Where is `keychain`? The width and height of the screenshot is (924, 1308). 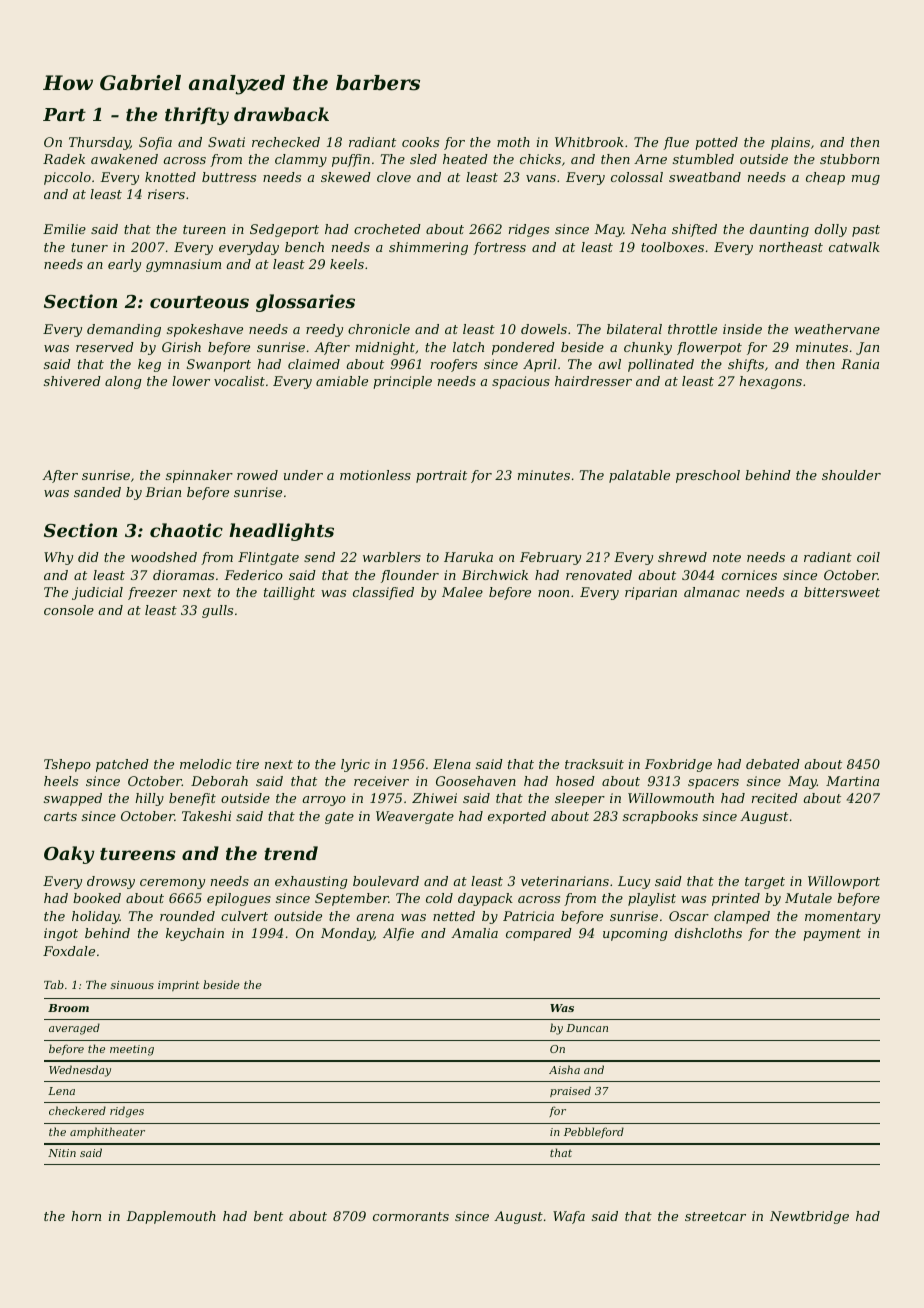 keychain is located at coordinates (195, 934).
